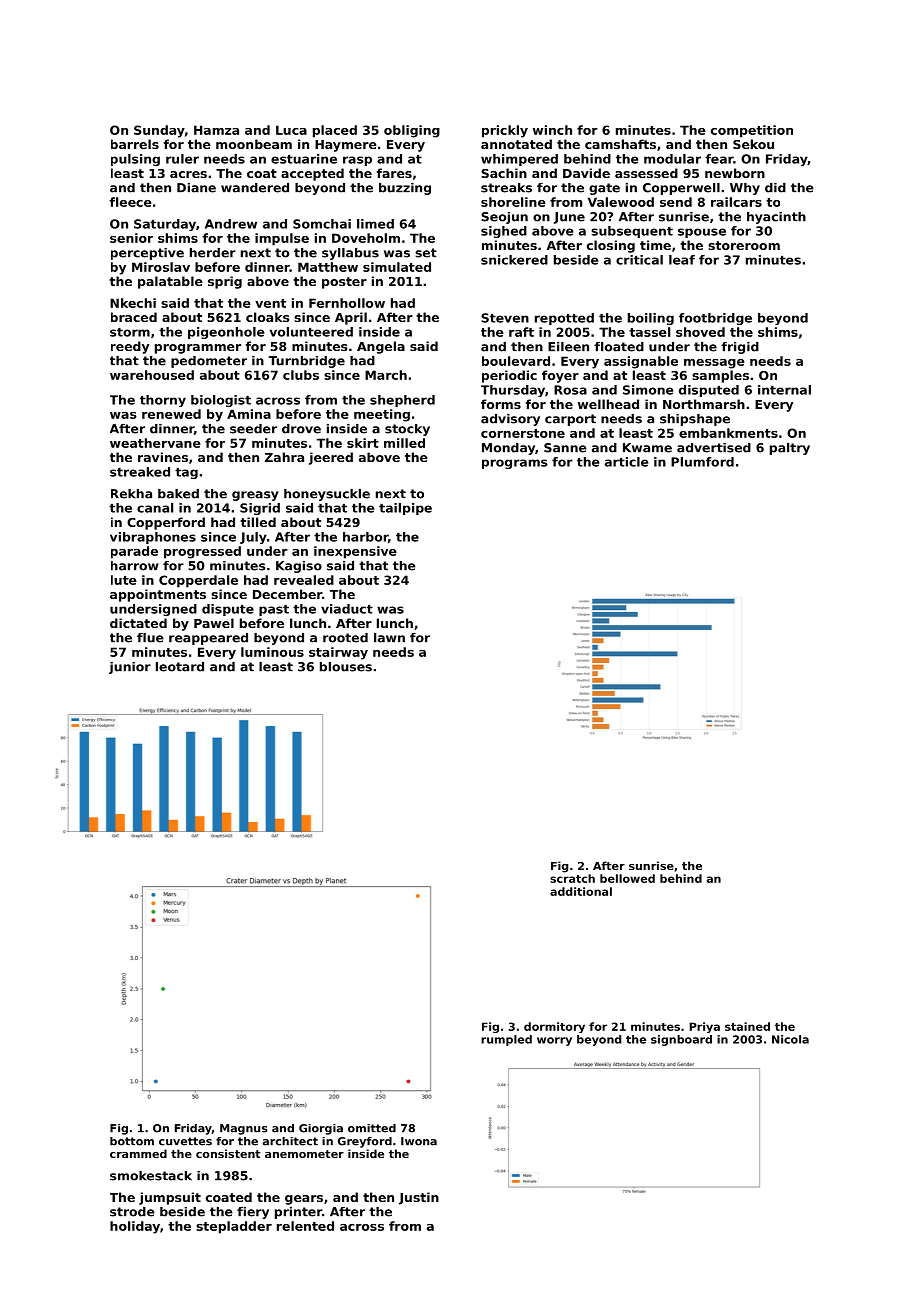 This document has height=1308, width=924. I want to click on stairway, so click(338, 653).
